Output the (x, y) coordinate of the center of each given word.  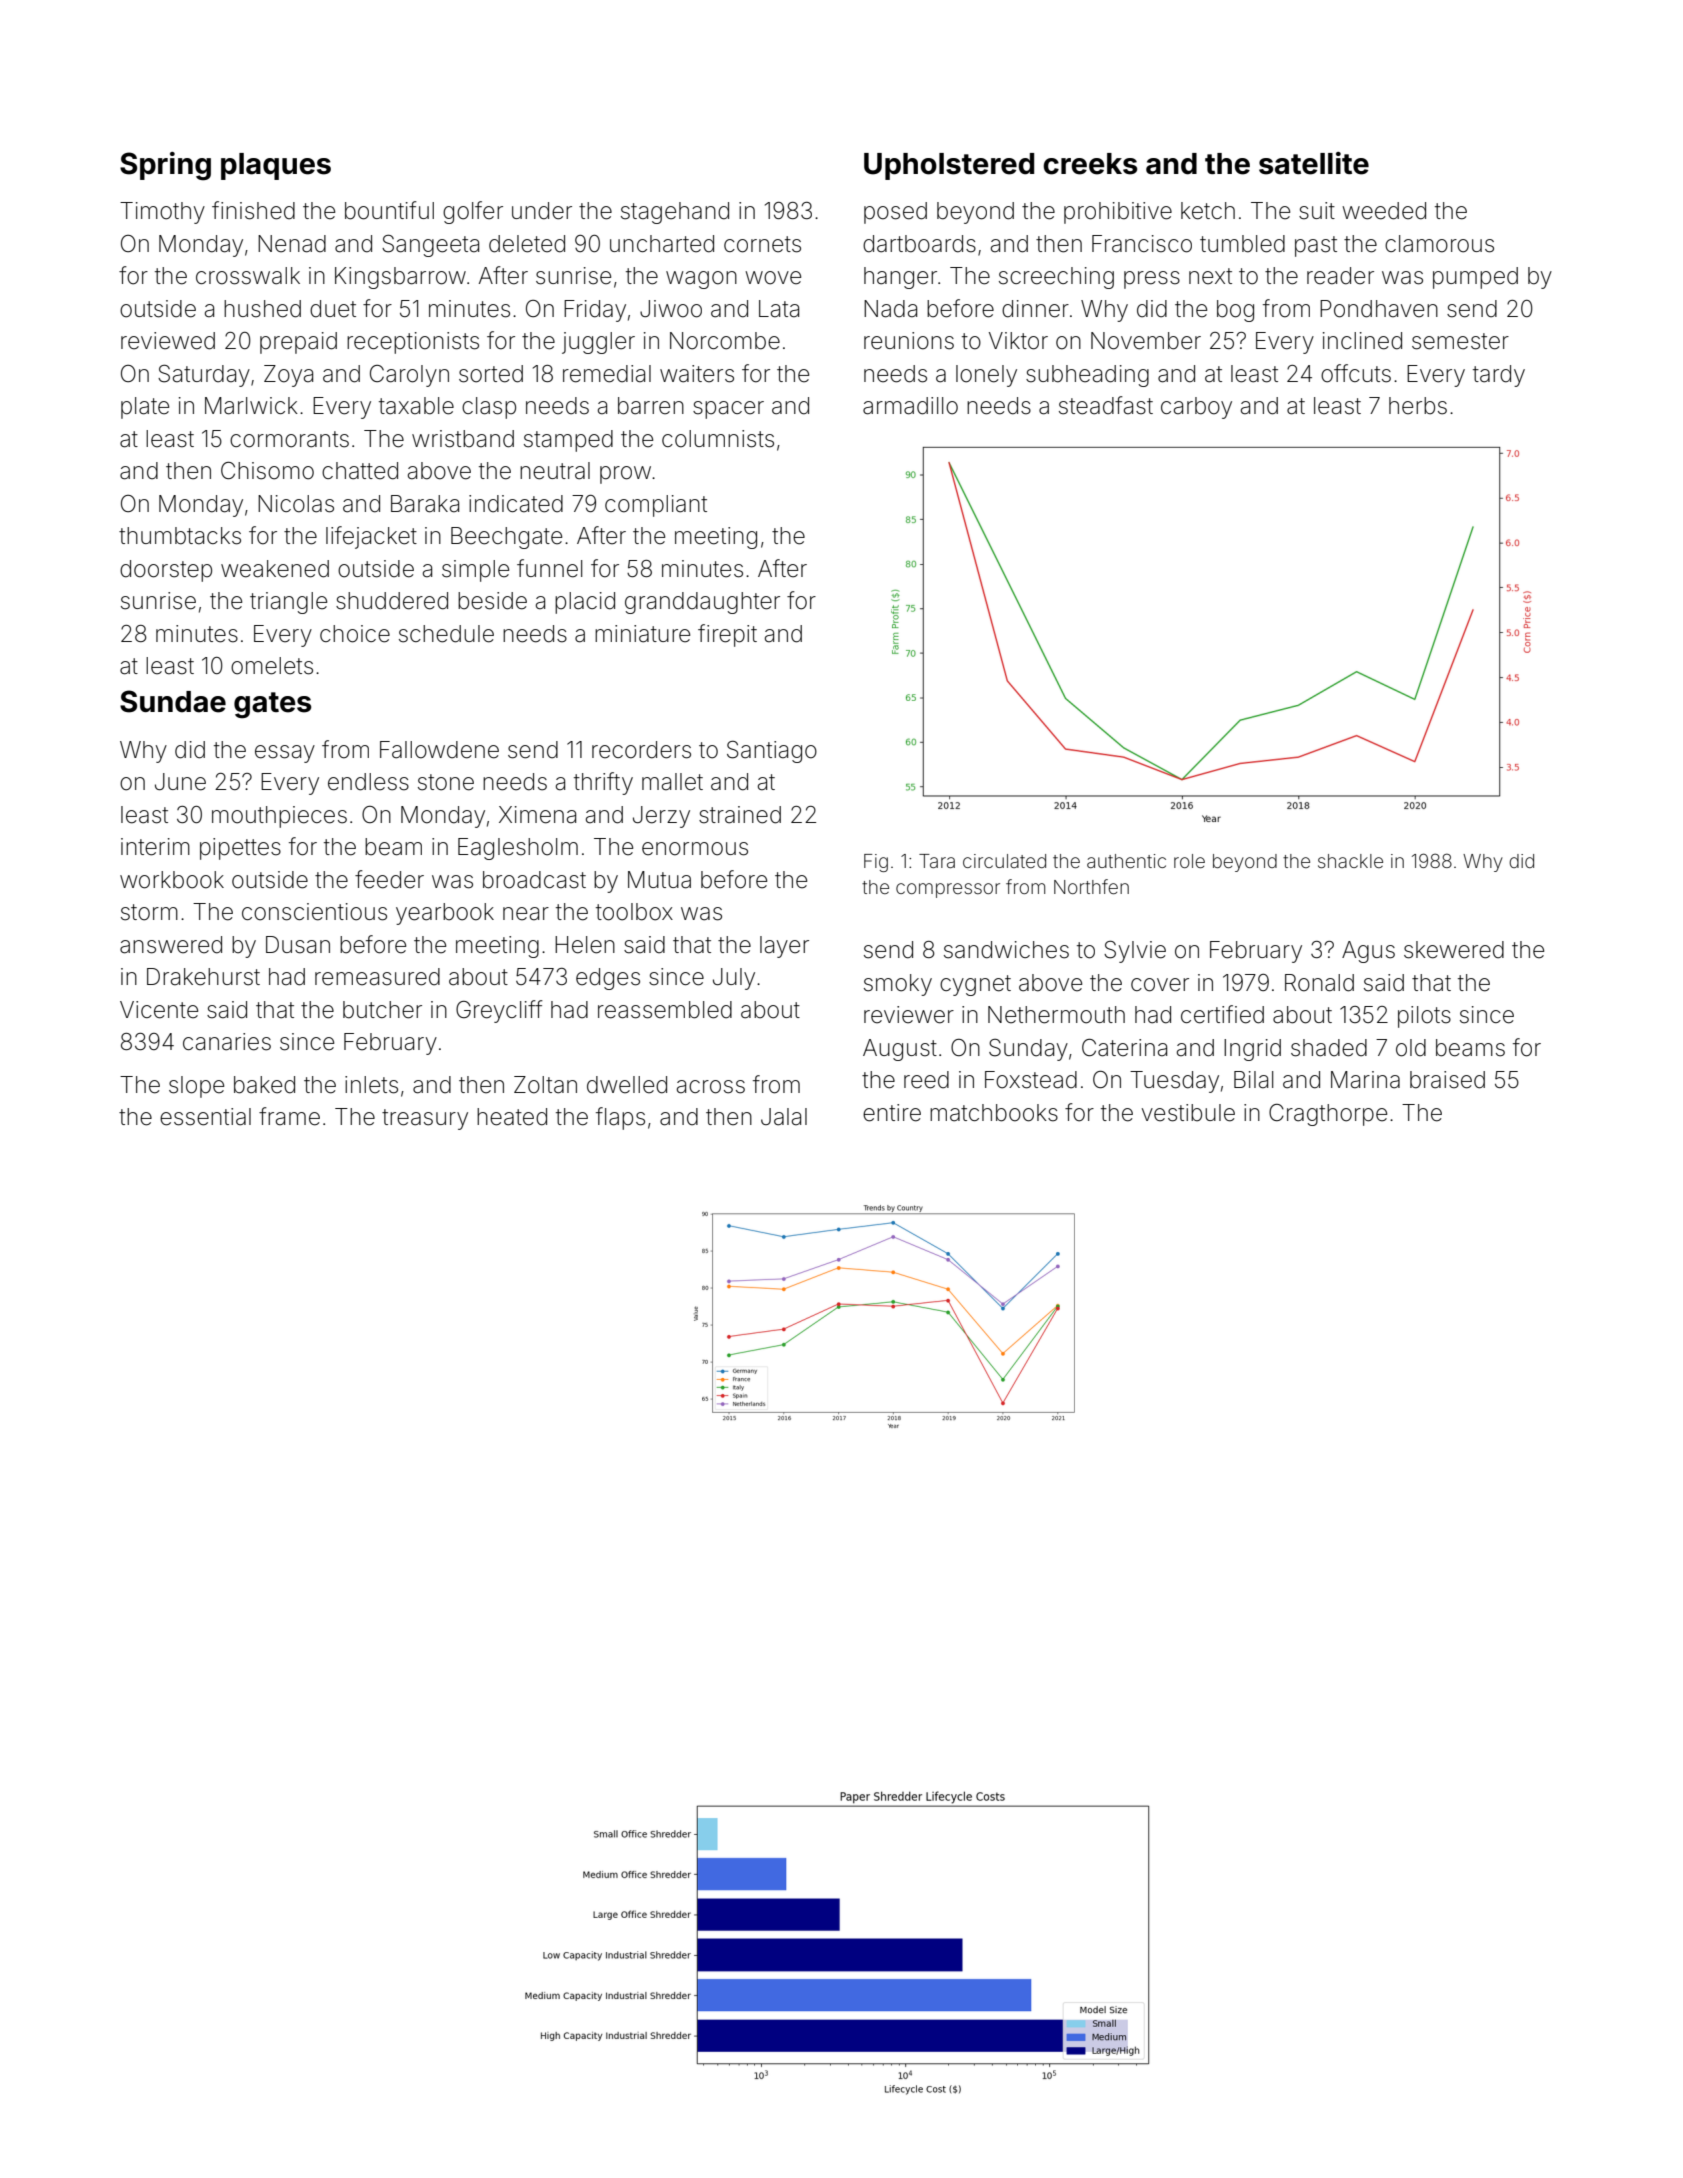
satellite (1314, 163)
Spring (165, 166)
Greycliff (499, 1011)
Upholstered (949, 166)
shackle (1350, 861)
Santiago (772, 752)
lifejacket (371, 537)
